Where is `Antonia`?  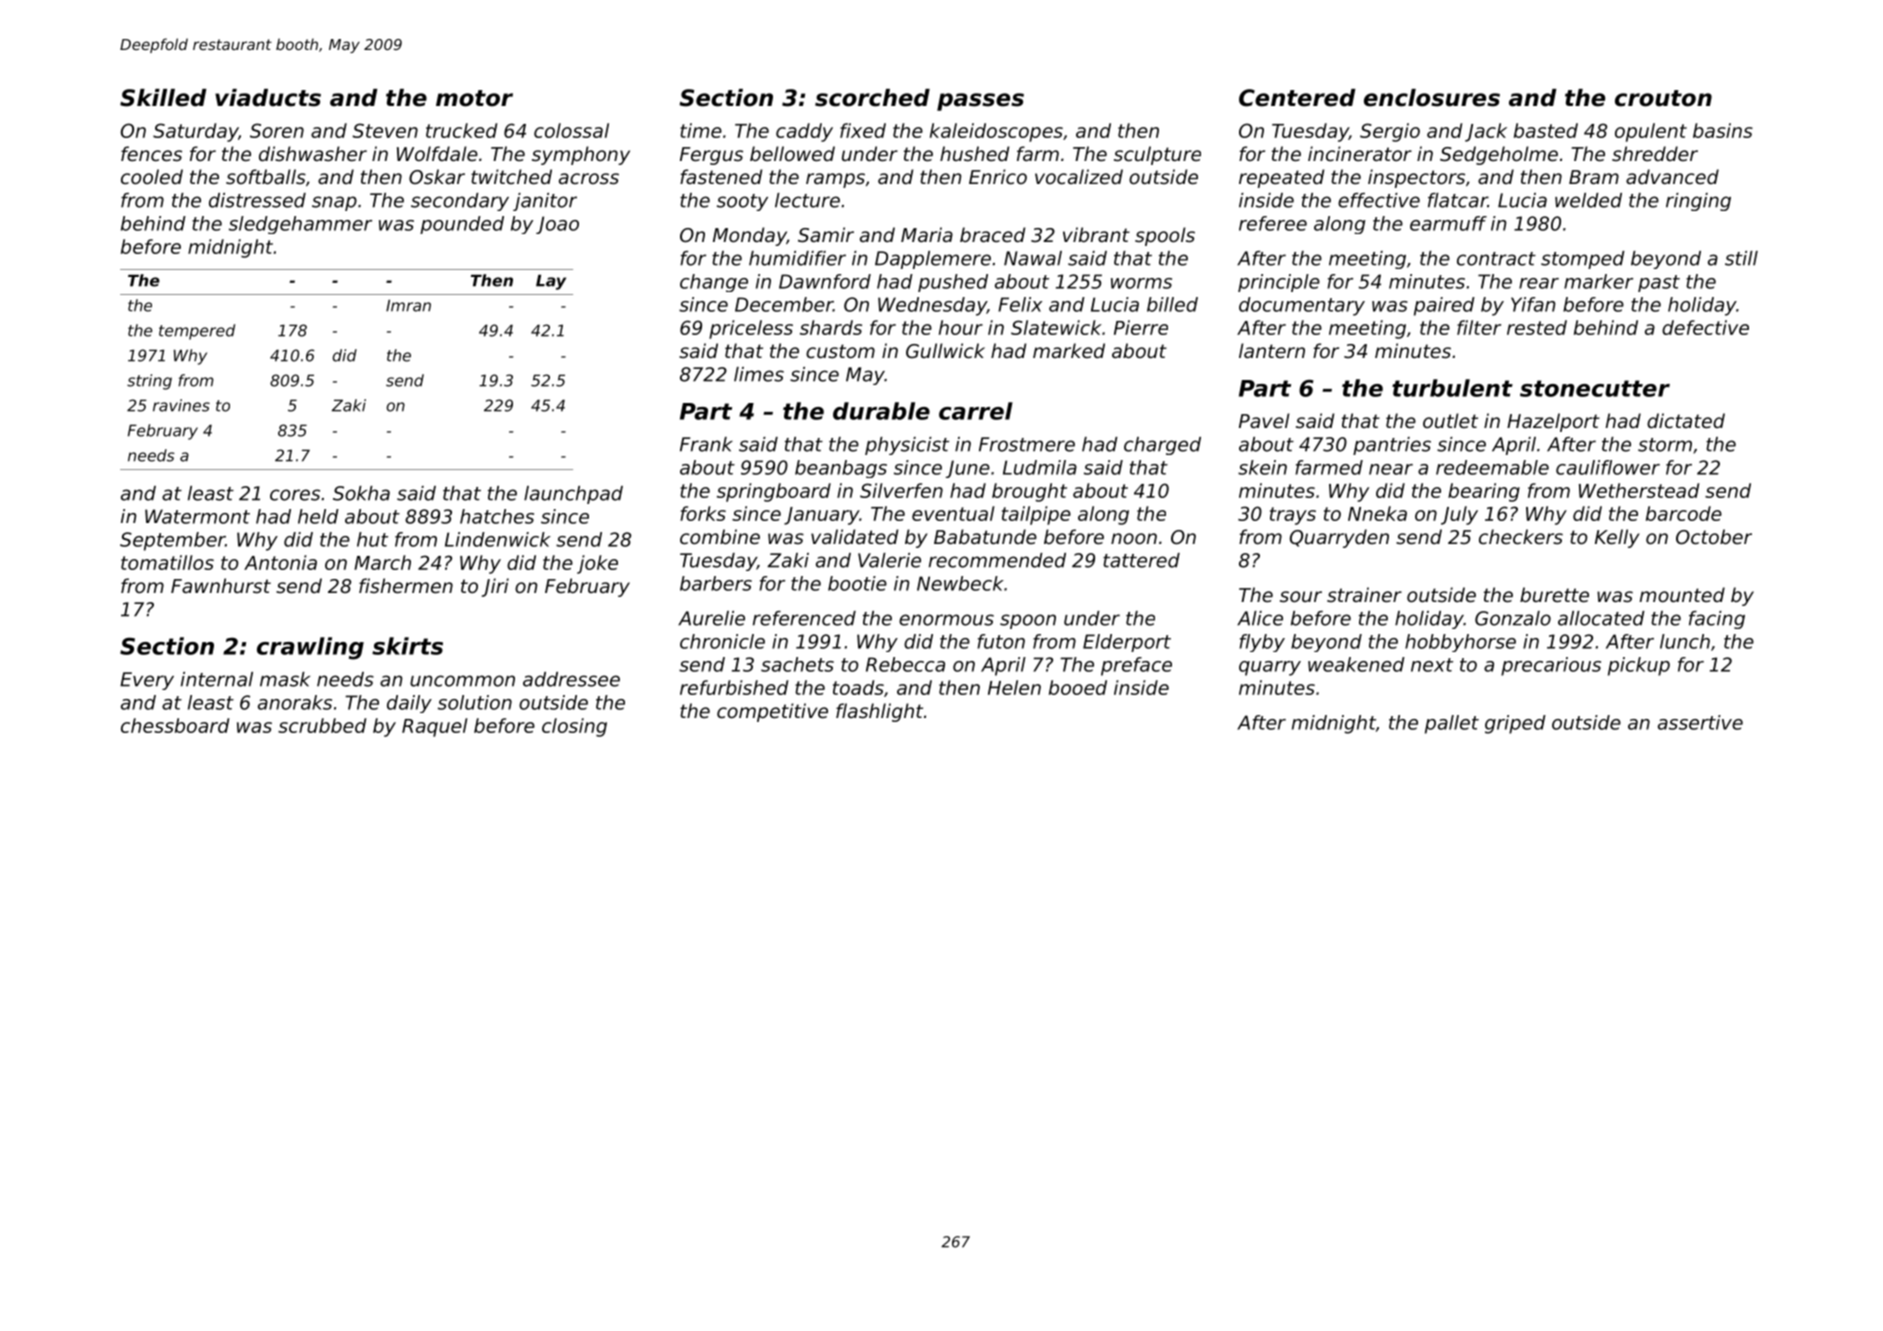
Antonia is located at coordinates (280, 562).
